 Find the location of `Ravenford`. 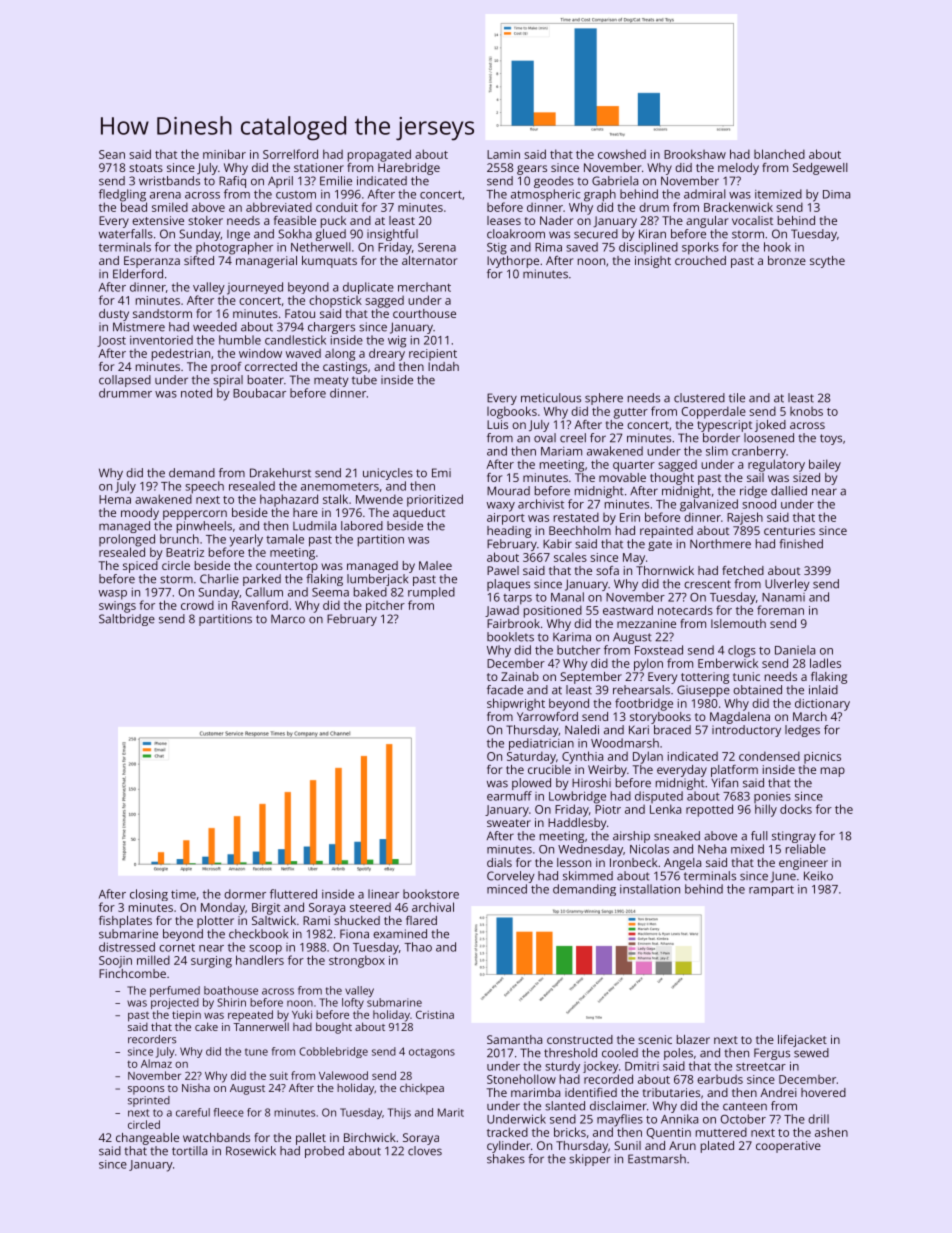

Ravenford is located at coordinates (260, 605).
